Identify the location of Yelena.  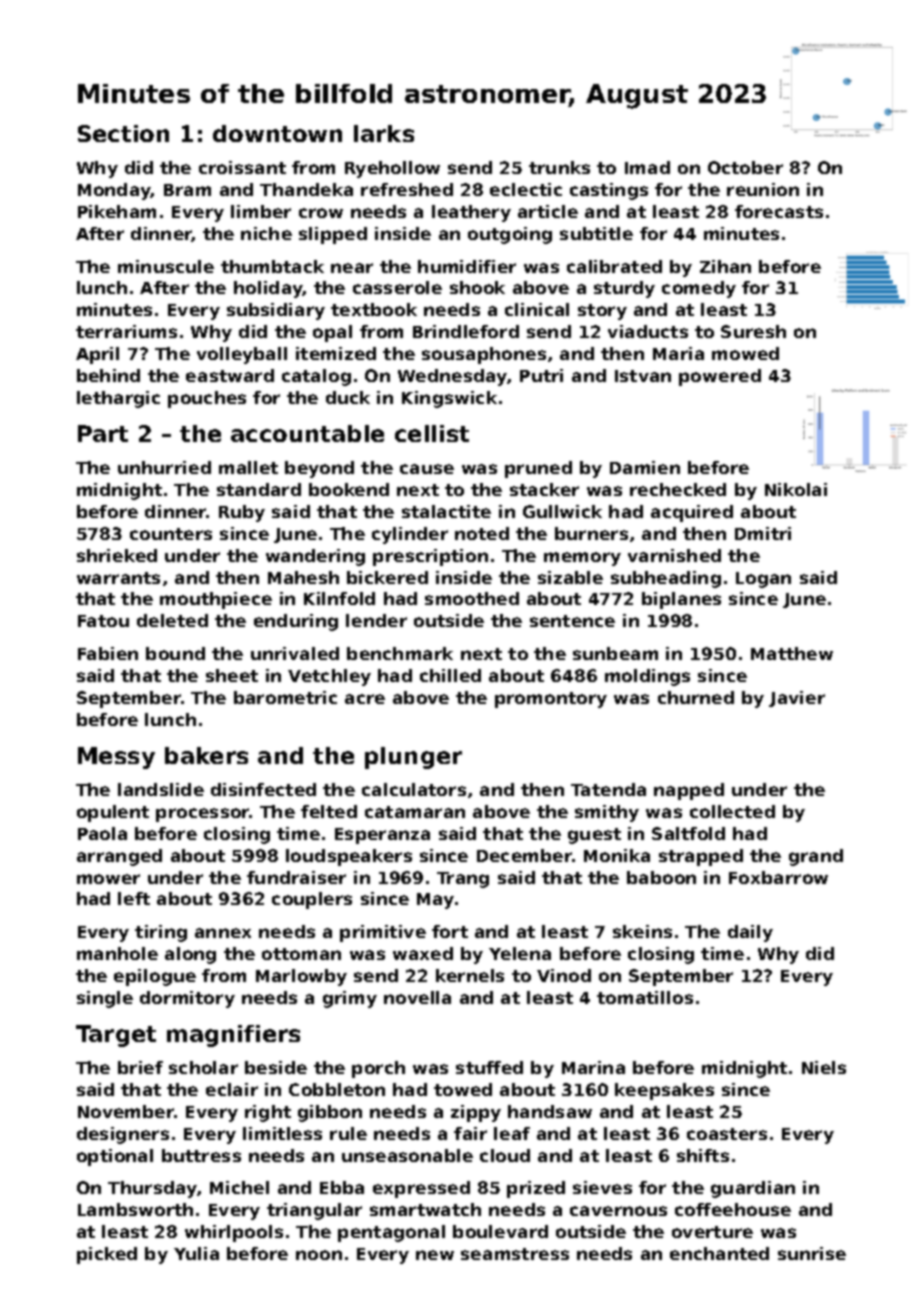
(520, 953).
